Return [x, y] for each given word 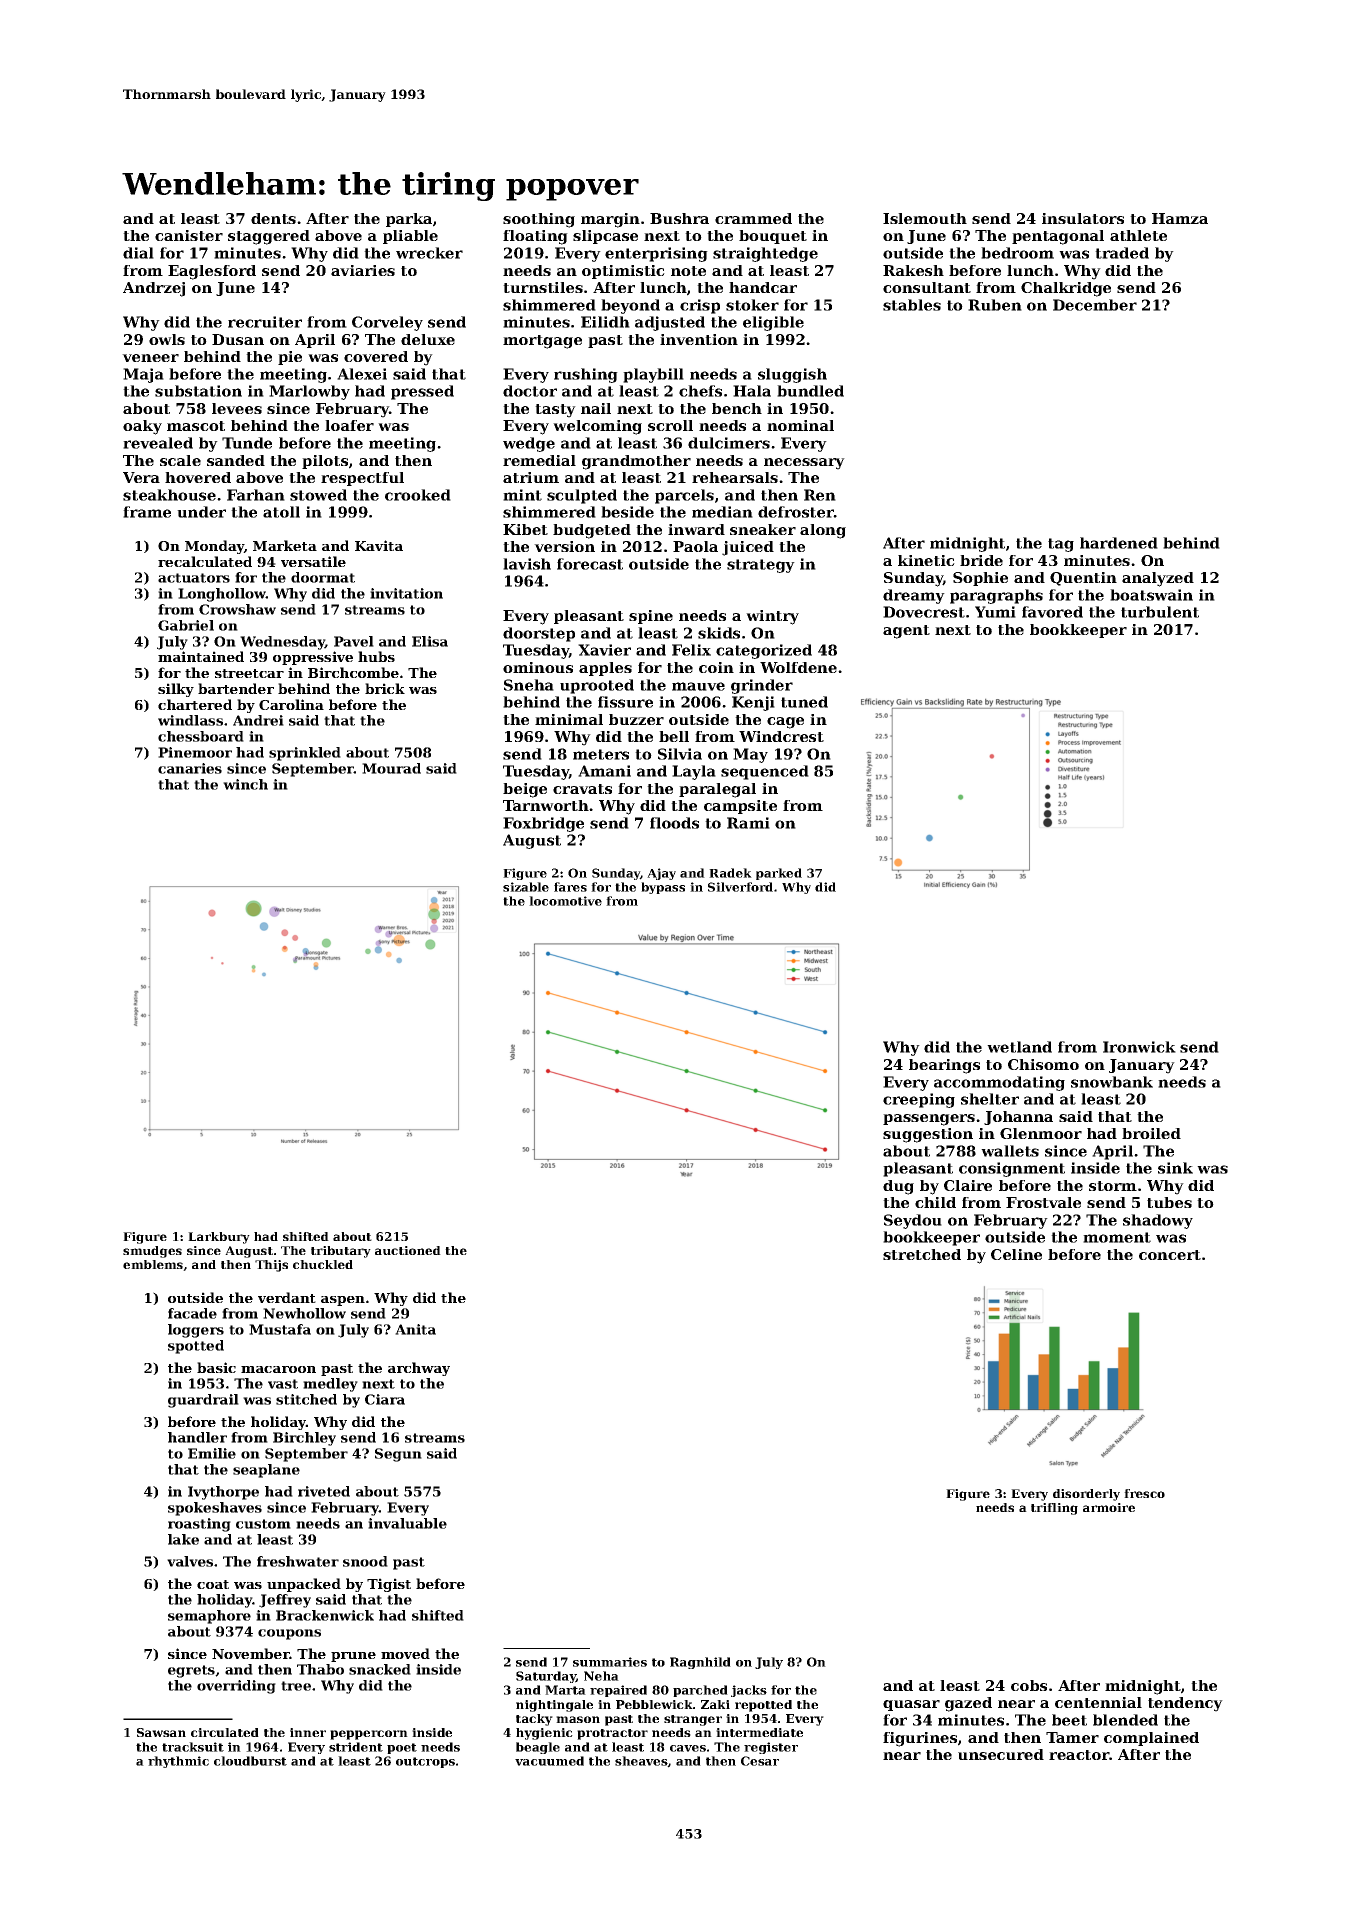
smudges [152, 1252]
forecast [590, 564]
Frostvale [1043, 1202]
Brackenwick [325, 1615]
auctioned [408, 1250]
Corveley [387, 323]
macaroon [278, 1369]
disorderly [1086, 1495]
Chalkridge [1066, 289]
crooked [418, 495]
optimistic [623, 272]
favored [1052, 612]
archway [419, 1369]
